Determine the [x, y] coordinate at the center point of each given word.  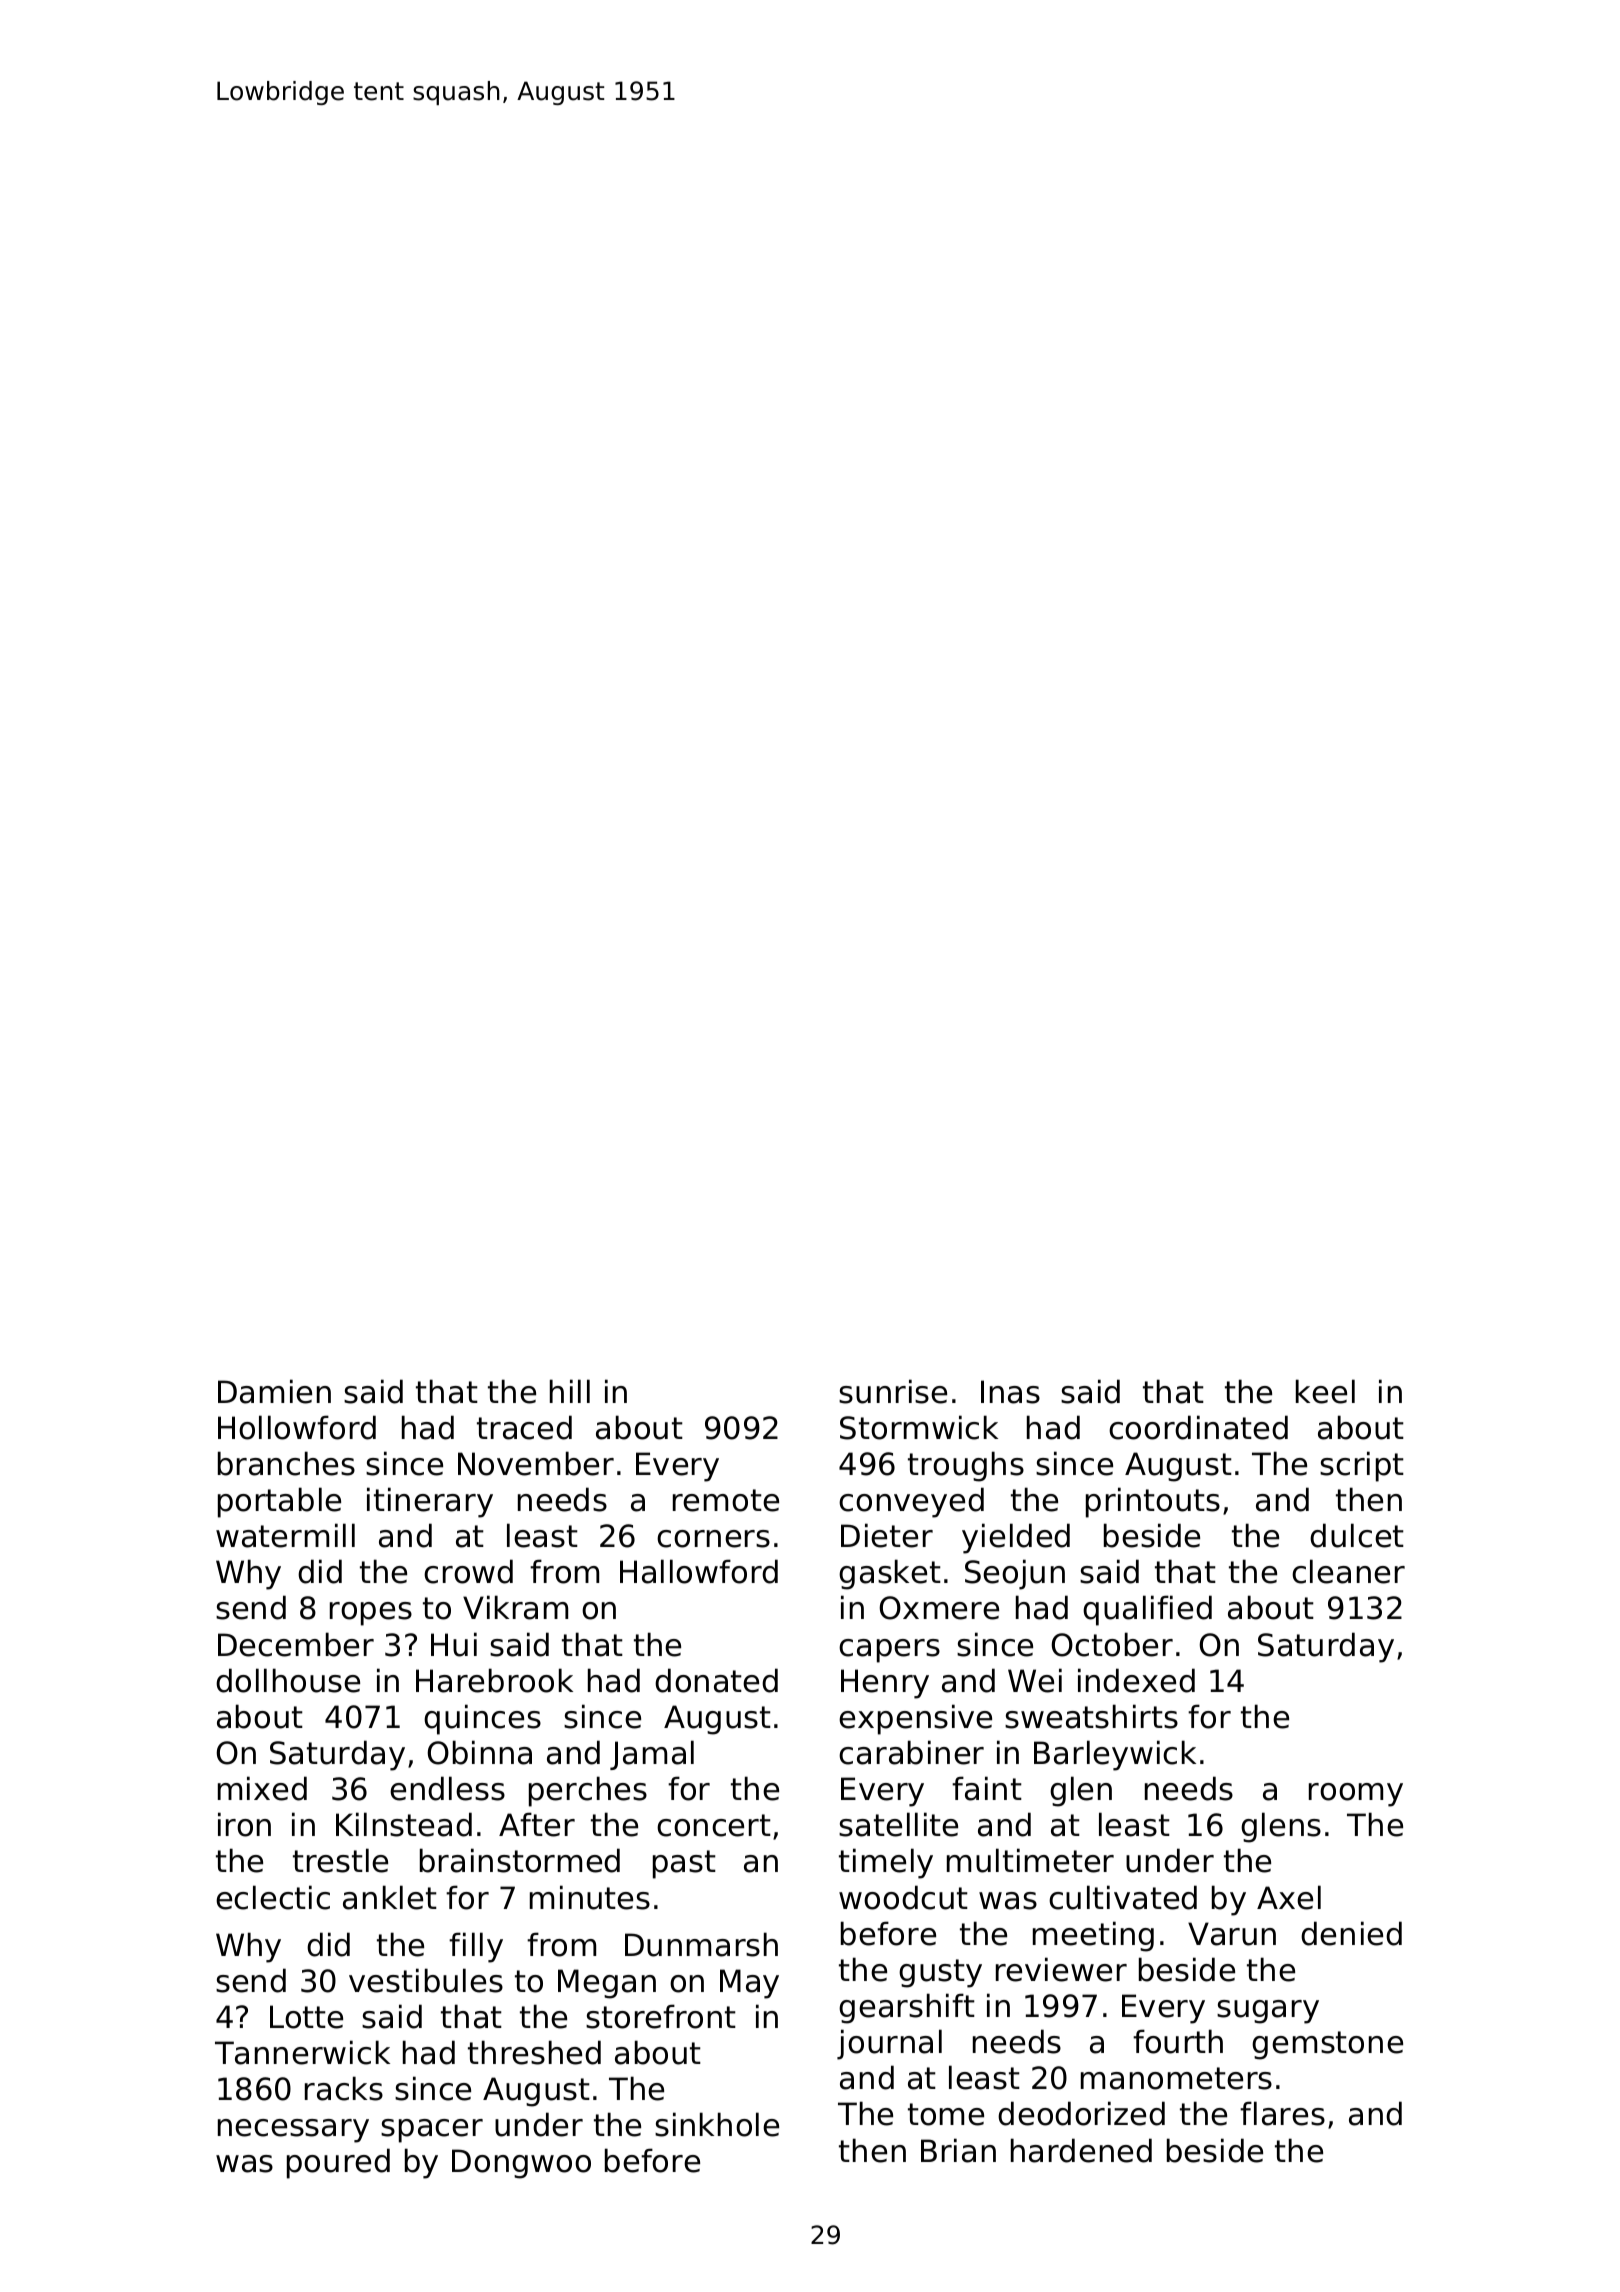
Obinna [479, 1752]
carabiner [911, 1752]
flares [1282, 2113]
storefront [661, 2016]
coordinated [1198, 1427]
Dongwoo [521, 2164]
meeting [1093, 1936]
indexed [1136, 1680]
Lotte [306, 2017]
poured [338, 2163]
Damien [274, 1391]
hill [570, 1391]
